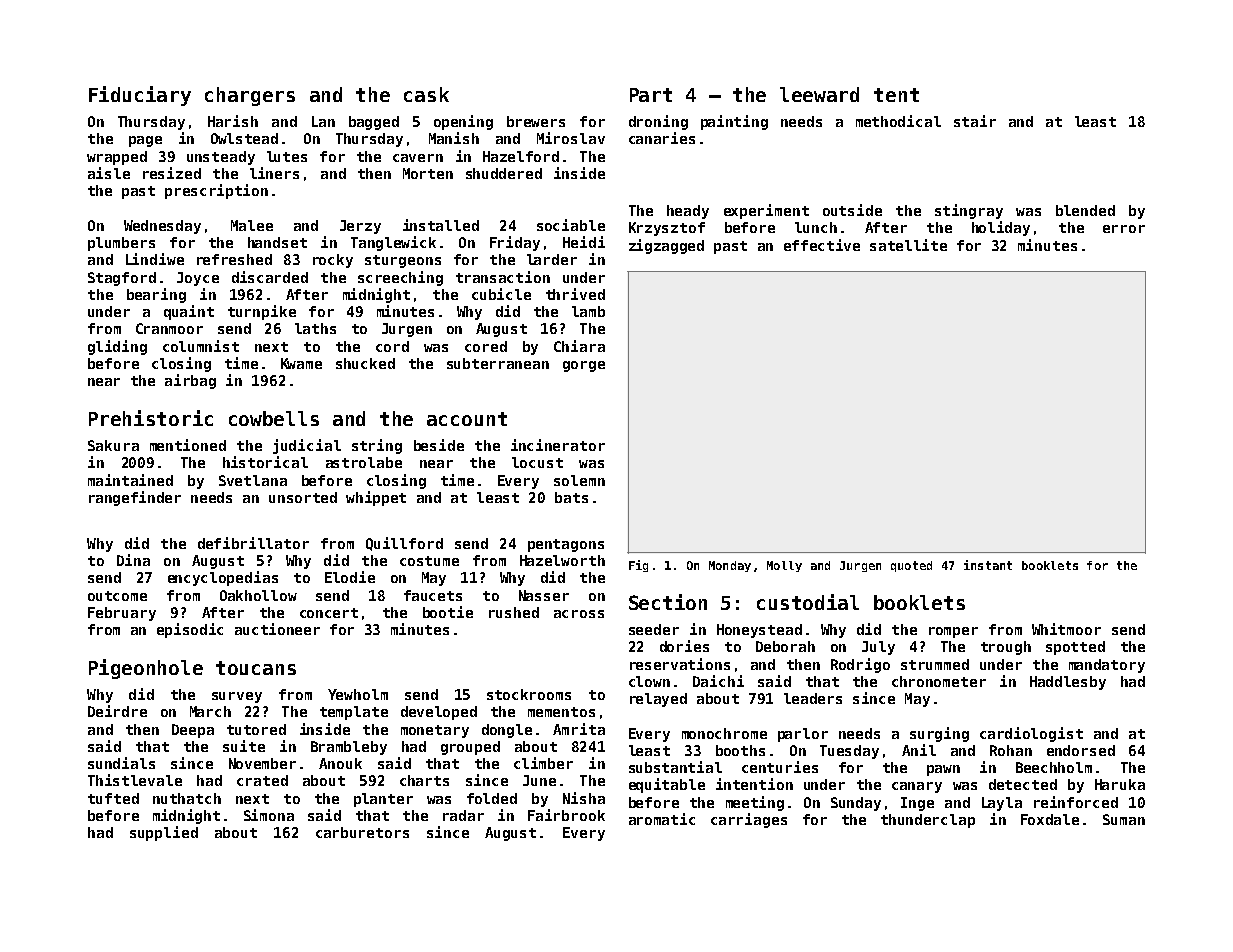  Describe the element at coordinates (969, 211) in the document. I see `stingray` at that location.
